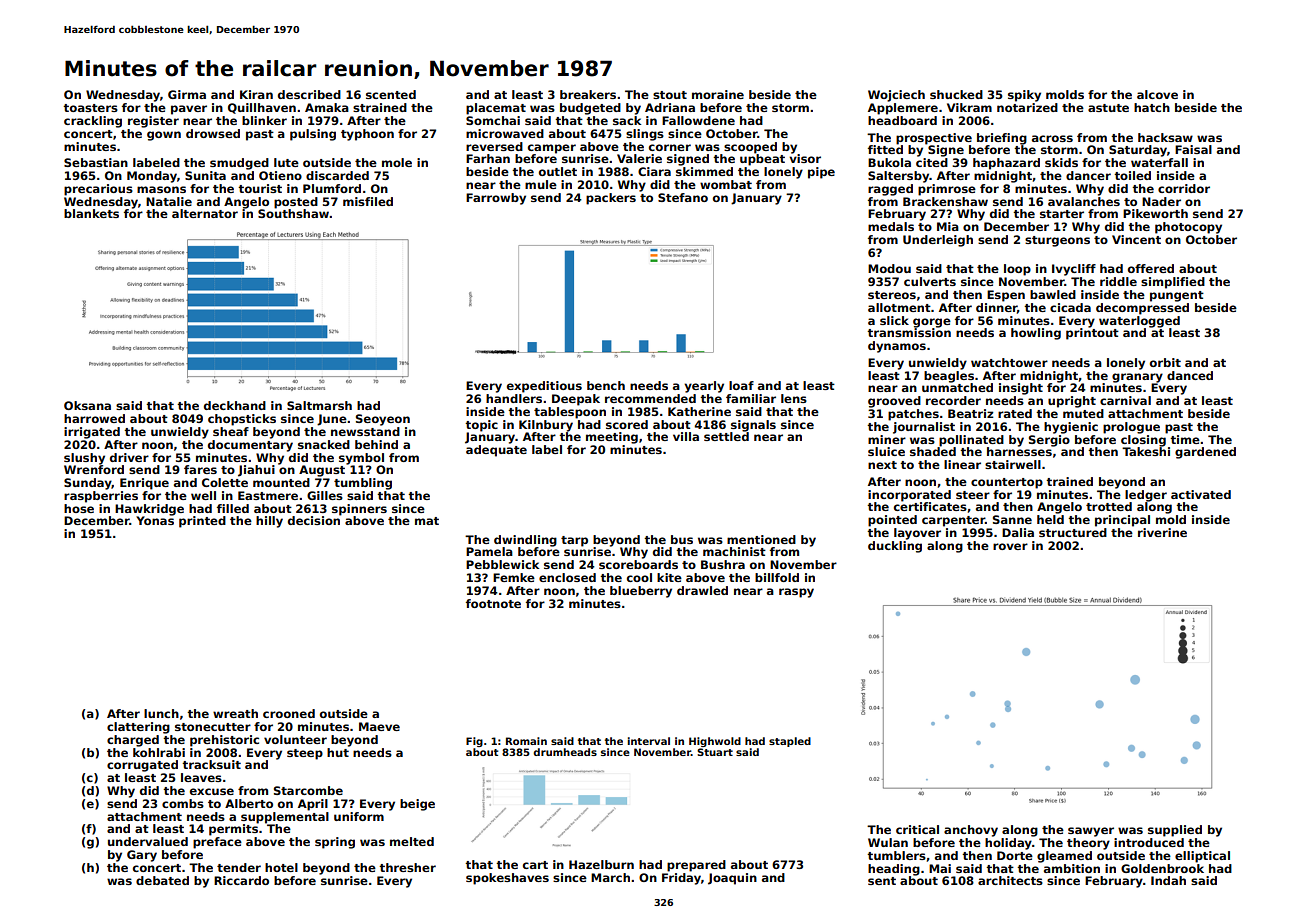  What do you see at coordinates (696, 866) in the document?
I see `prepared` at bounding box center [696, 866].
